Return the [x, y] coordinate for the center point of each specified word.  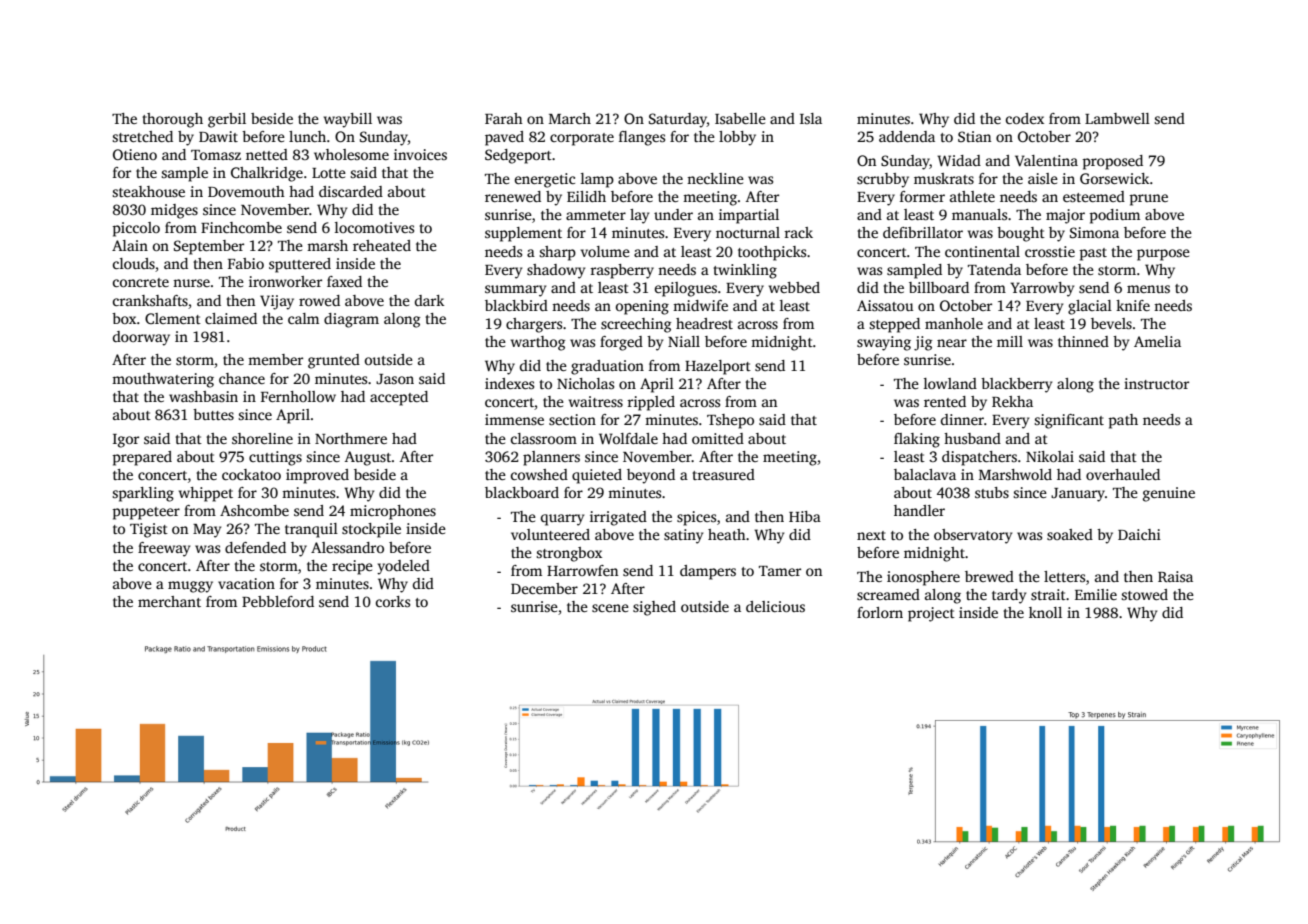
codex [1025, 118]
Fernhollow [298, 396]
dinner [962, 419]
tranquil [311, 530]
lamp [597, 180]
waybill [348, 120]
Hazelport [718, 367]
